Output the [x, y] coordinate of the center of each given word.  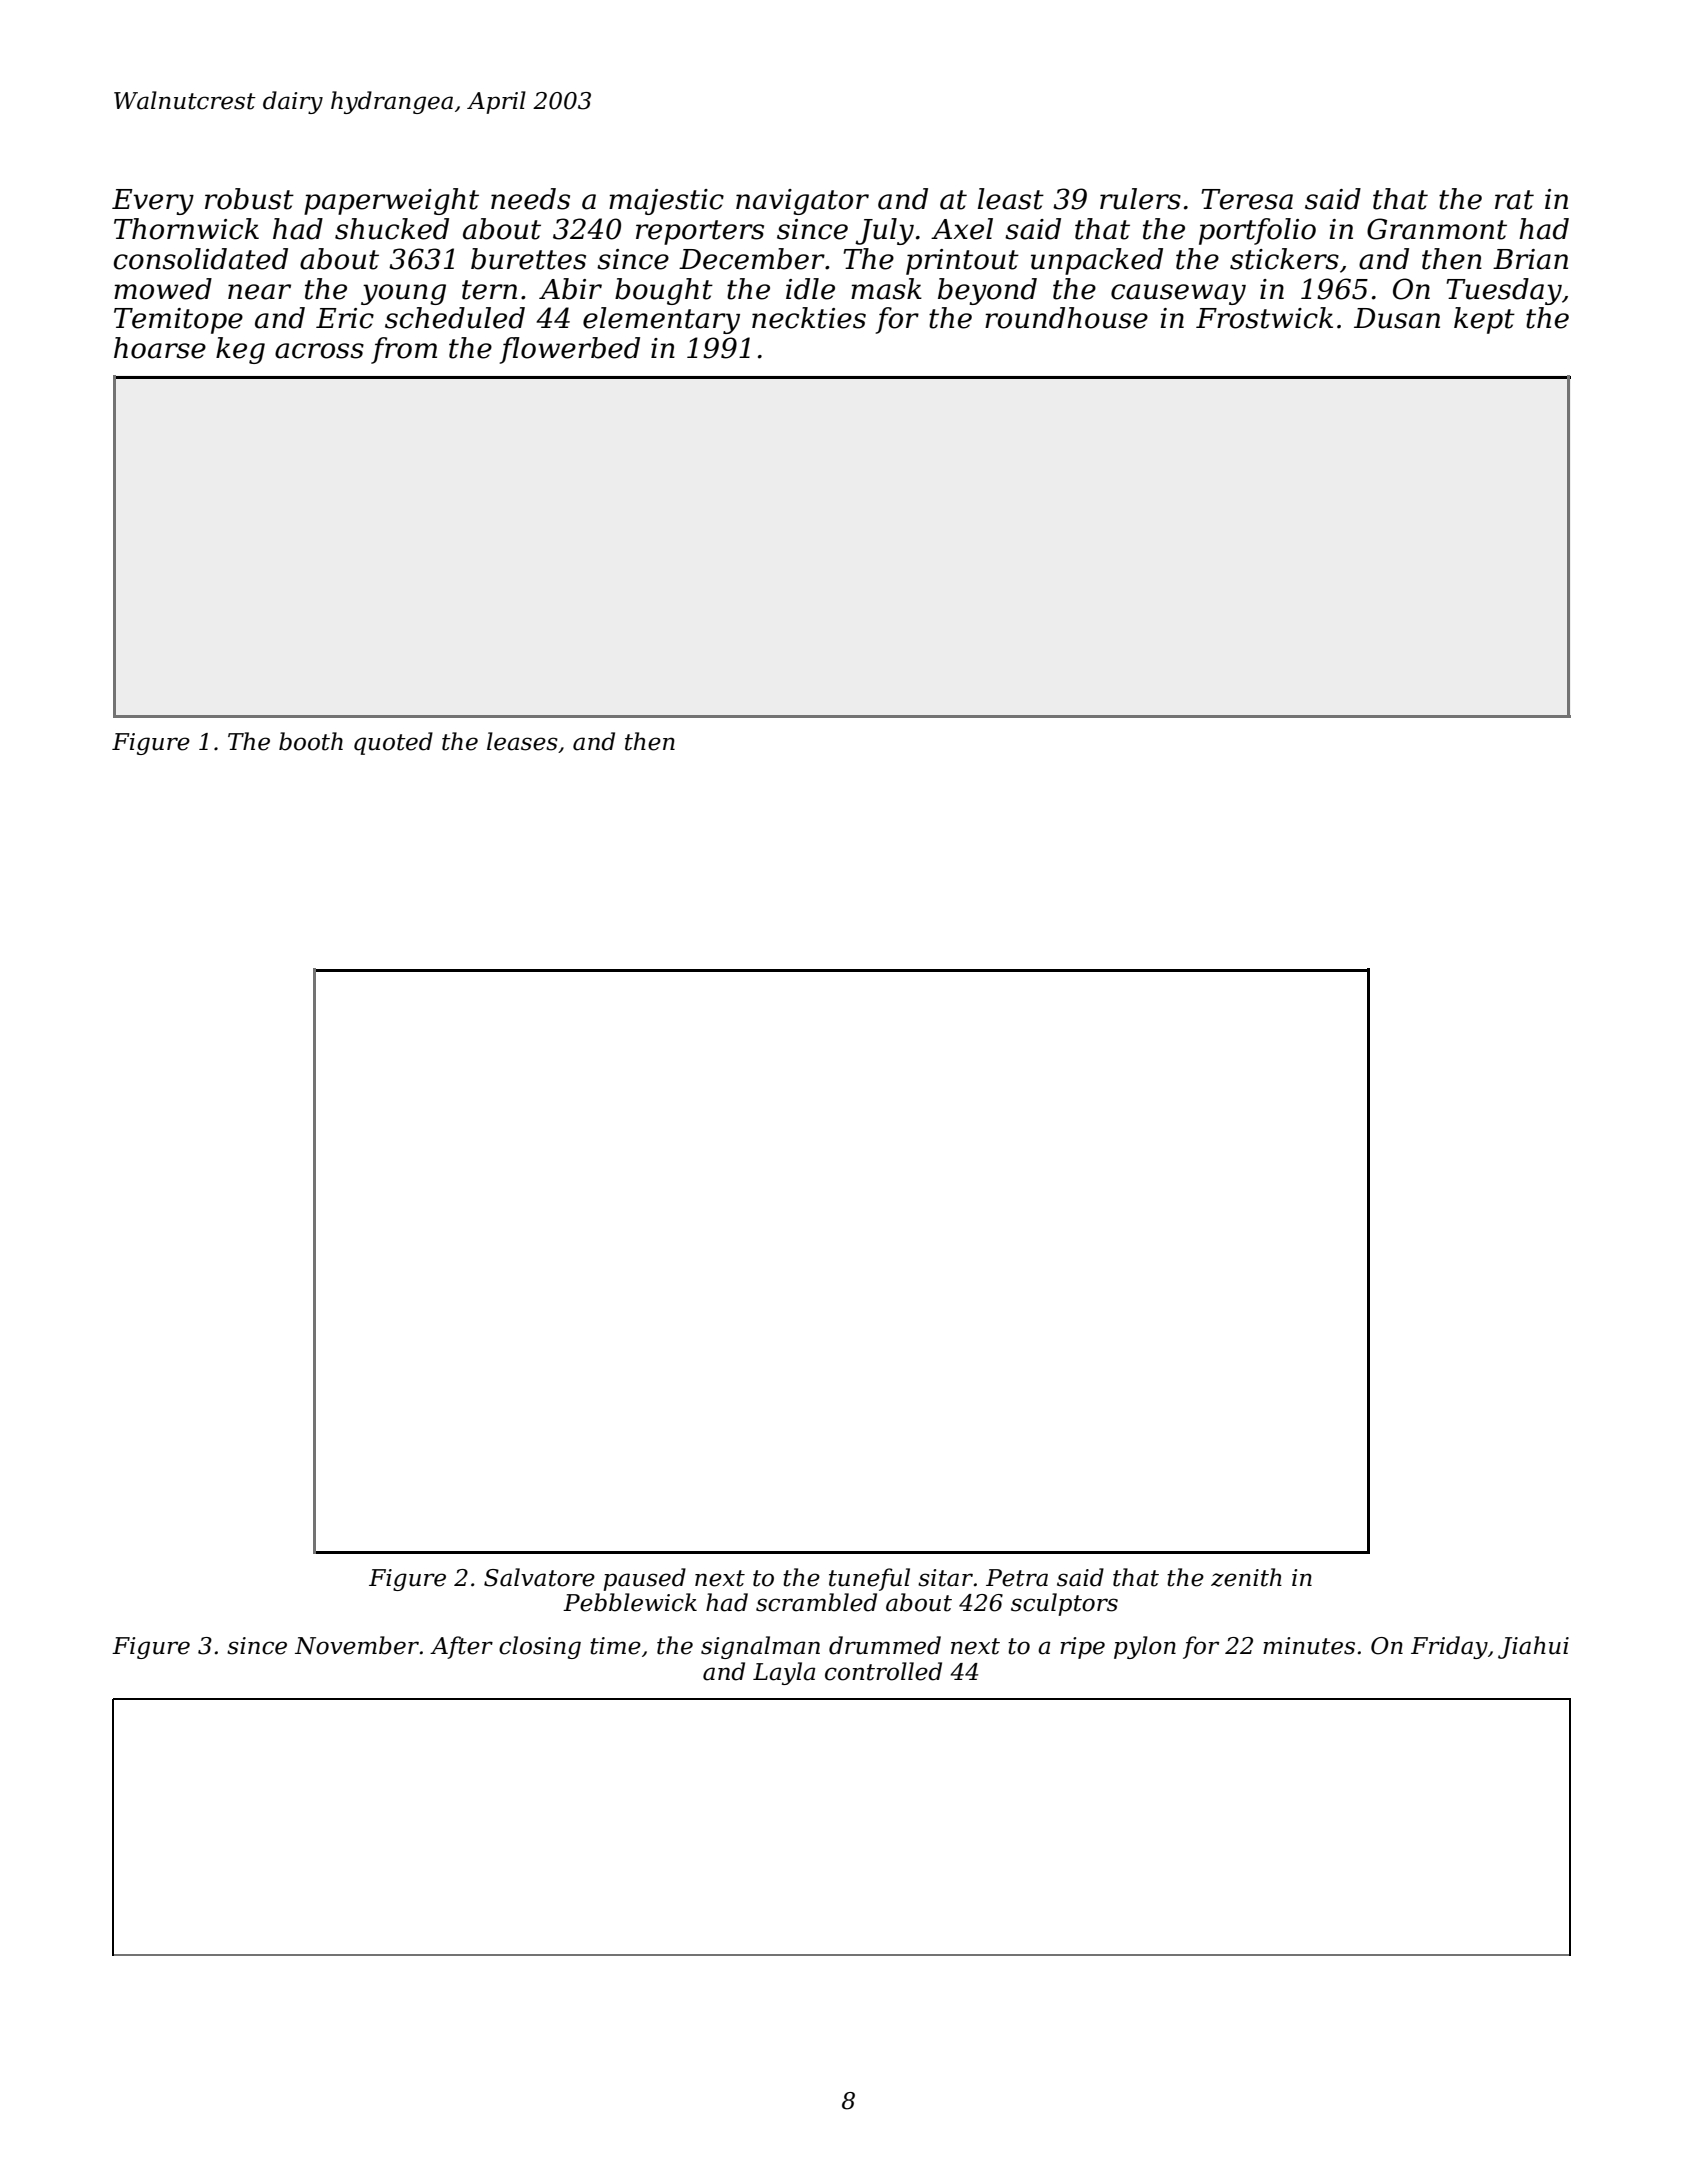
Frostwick [1264, 318]
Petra [1017, 1578]
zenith [1246, 1577]
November [357, 1645]
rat [1514, 200]
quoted [393, 743]
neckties [809, 318]
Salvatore [539, 1577]
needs [530, 199]
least [1011, 199]
